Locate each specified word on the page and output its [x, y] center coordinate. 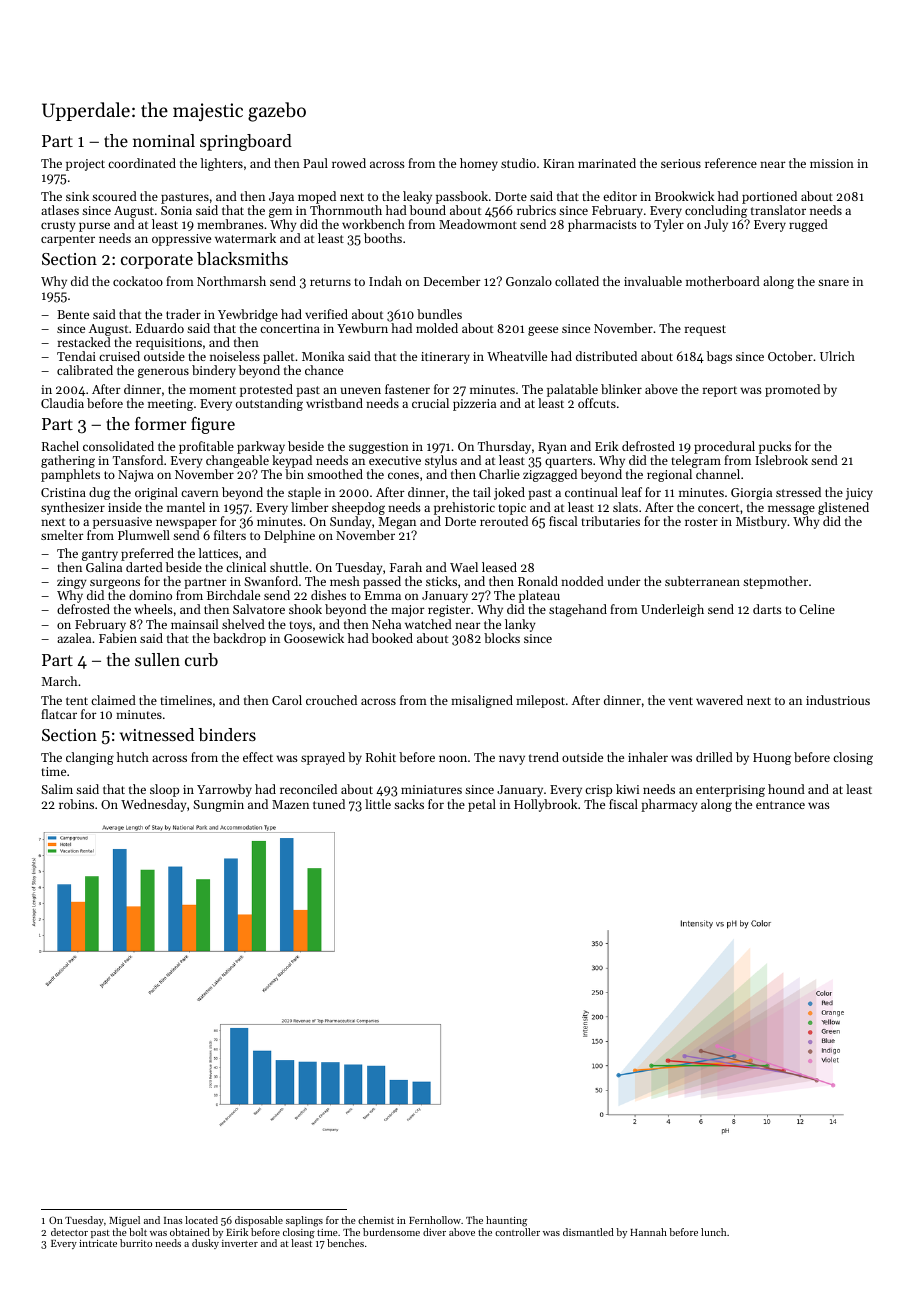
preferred [147, 554]
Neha [386, 624]
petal [482, 805]
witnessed [157, 734]
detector [69, 1232]
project [85, 165]
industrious [838, 700]
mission [832, 163]
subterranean [702, 581]
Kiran [558, 163]
